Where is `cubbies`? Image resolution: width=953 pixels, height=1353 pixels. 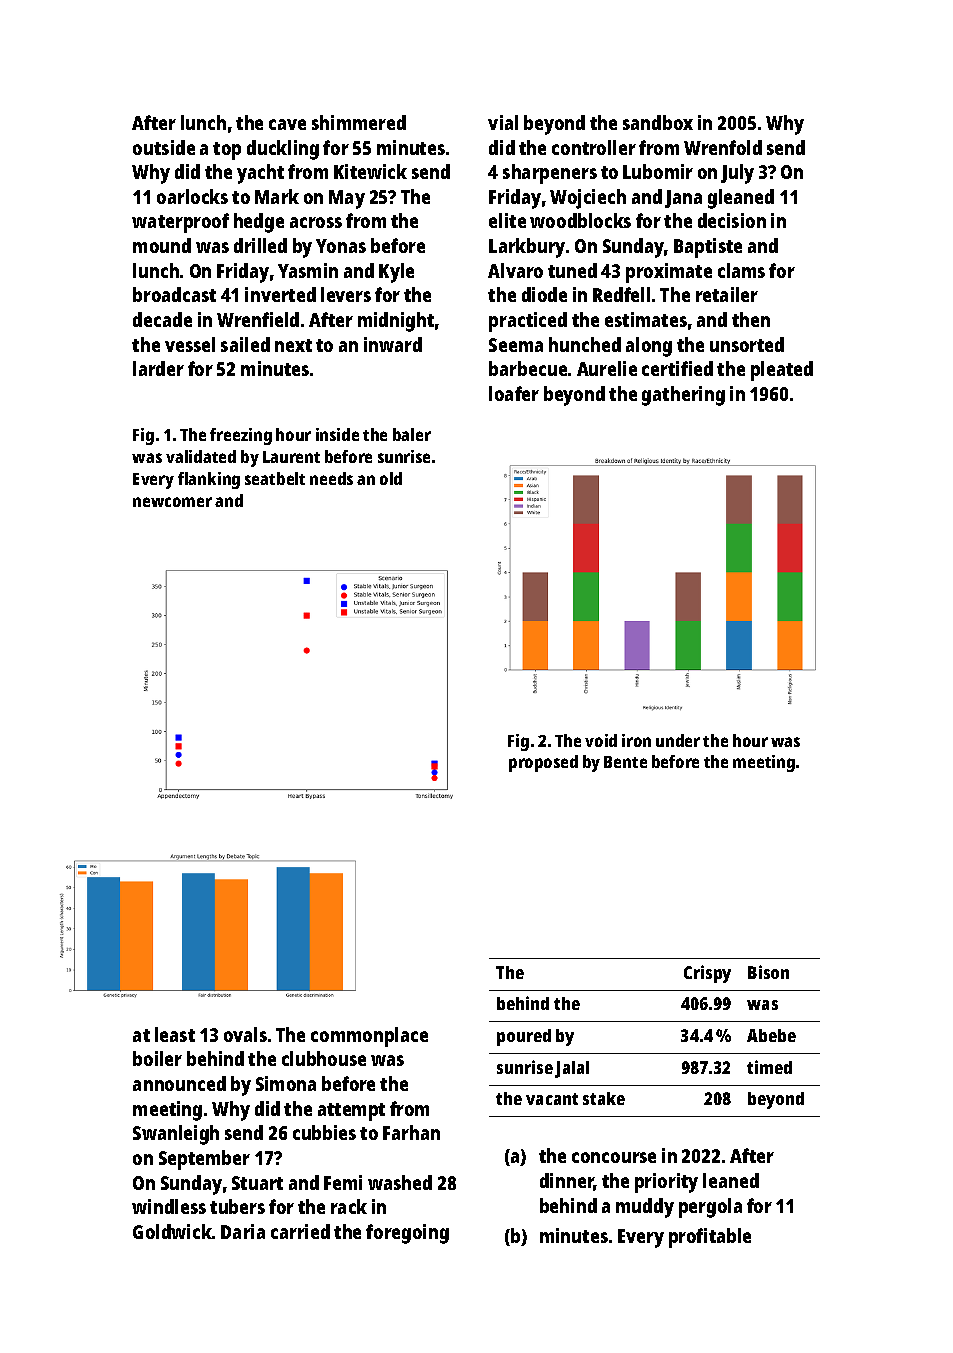 cubbies is located at coordinates (324, 1132).
